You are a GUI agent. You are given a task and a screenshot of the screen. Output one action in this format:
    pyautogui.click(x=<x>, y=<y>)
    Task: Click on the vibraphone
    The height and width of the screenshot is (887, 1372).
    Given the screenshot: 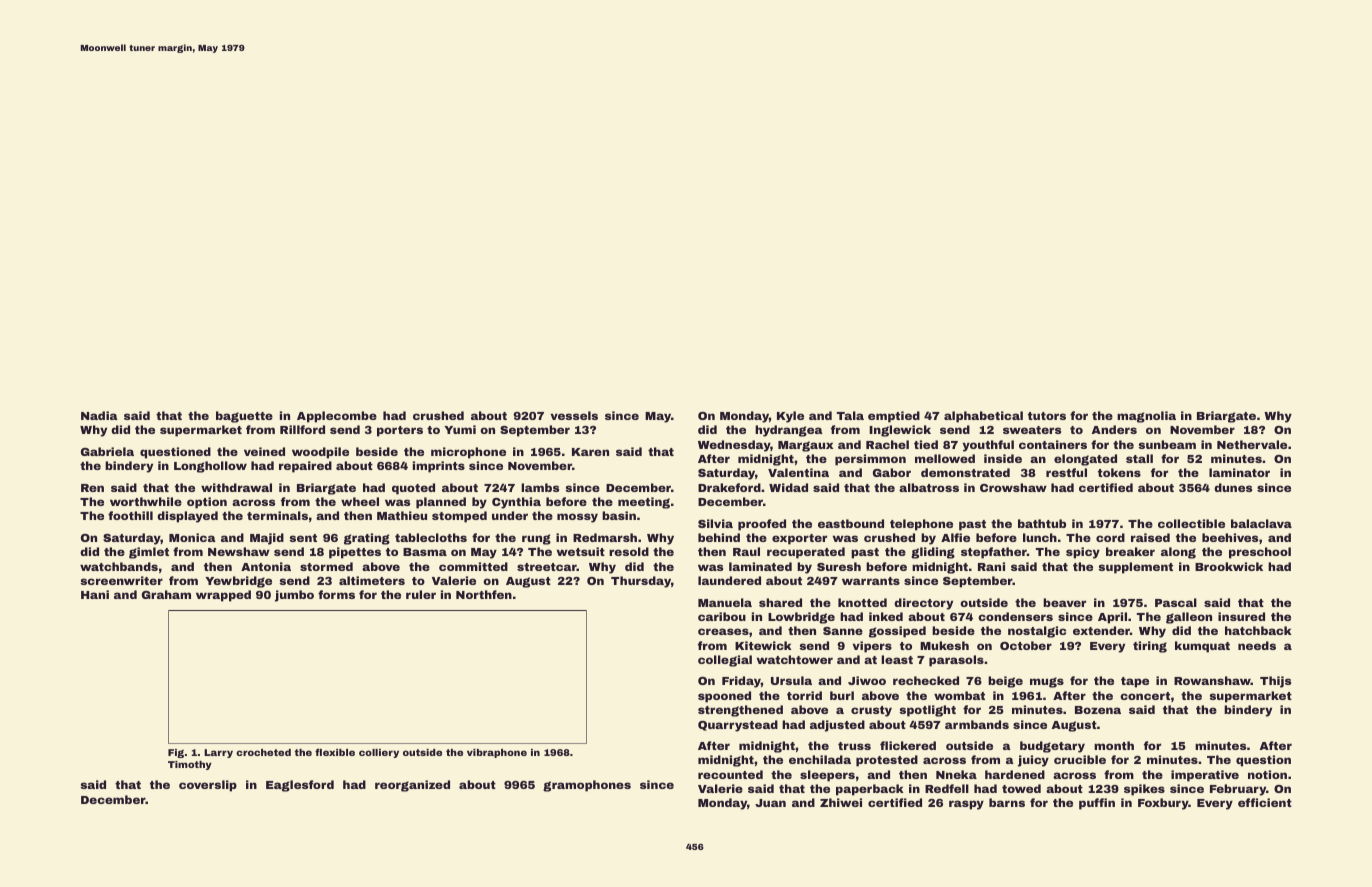 What is the action you would take?
    pyautogui.click(x=497, y=753)
